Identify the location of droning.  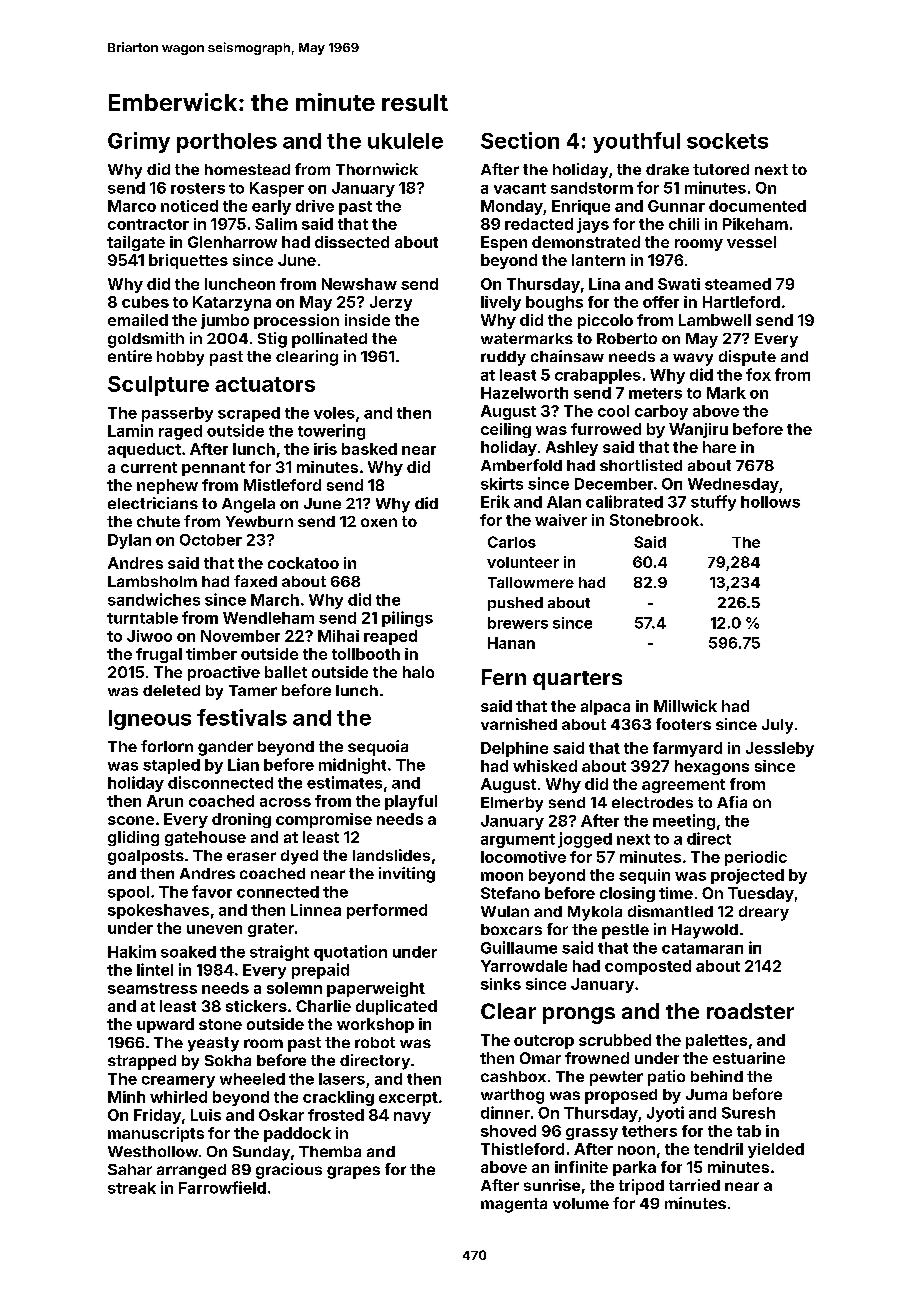
(241, 820).
